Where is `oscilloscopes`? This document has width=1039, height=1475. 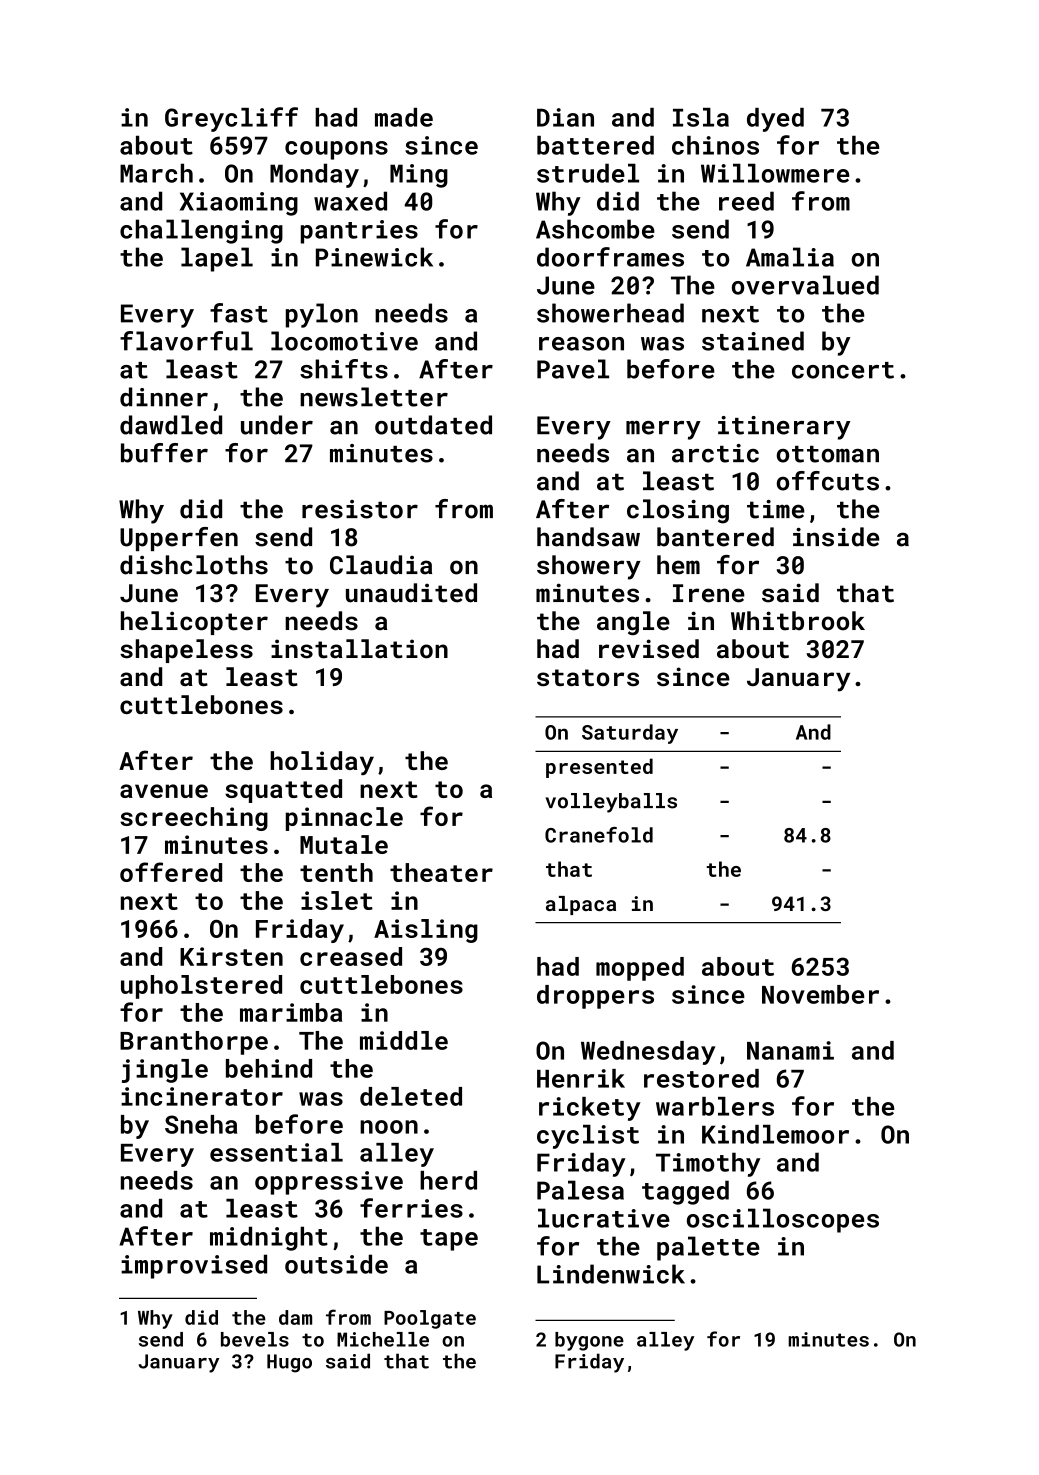 oscilloscopes is located at coordinates (783, 1220).
